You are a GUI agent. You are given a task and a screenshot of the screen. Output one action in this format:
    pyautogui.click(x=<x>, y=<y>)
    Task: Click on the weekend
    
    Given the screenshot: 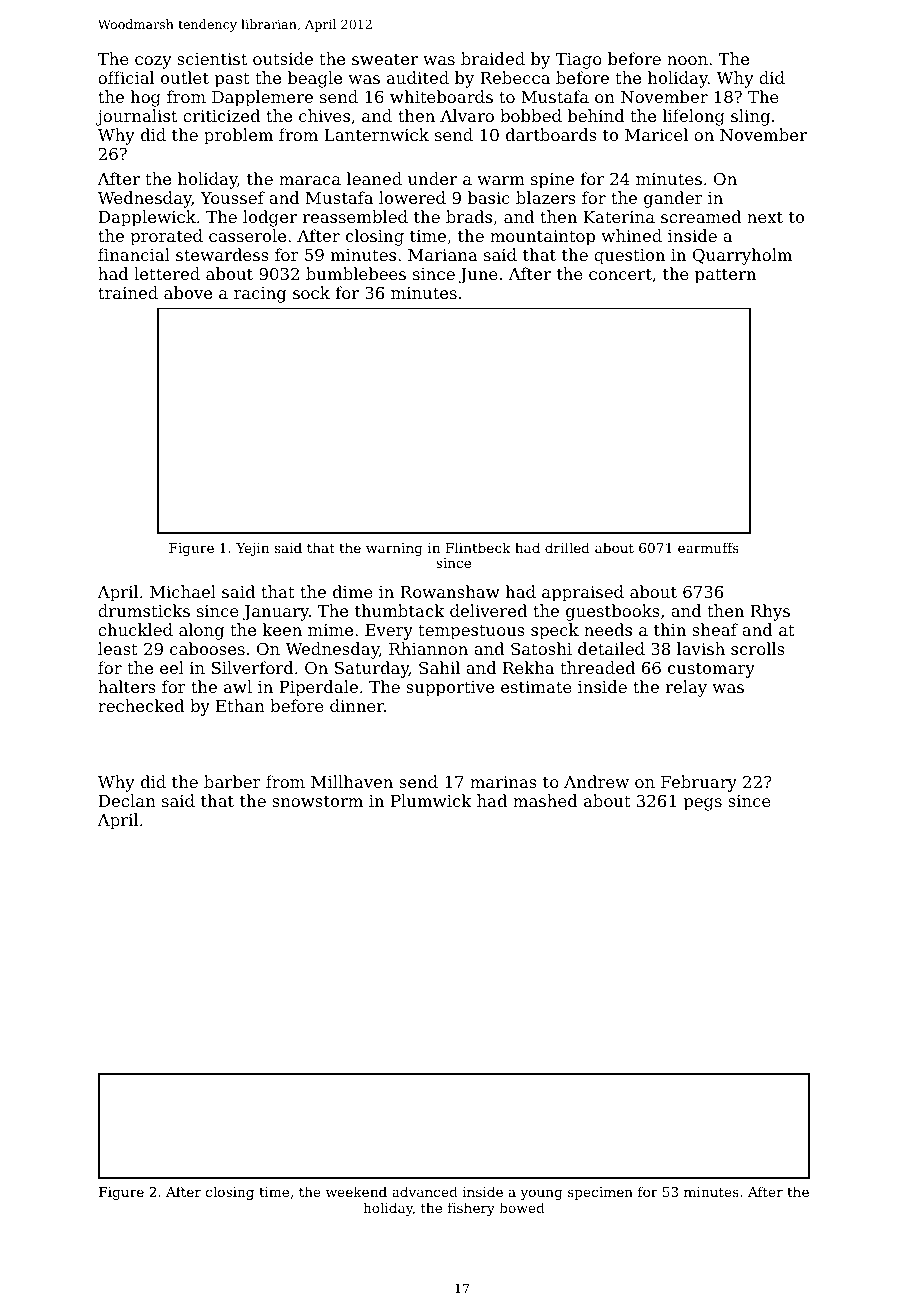 What is the action you would take?
    pyautogui.click(x=356, y=1191)
